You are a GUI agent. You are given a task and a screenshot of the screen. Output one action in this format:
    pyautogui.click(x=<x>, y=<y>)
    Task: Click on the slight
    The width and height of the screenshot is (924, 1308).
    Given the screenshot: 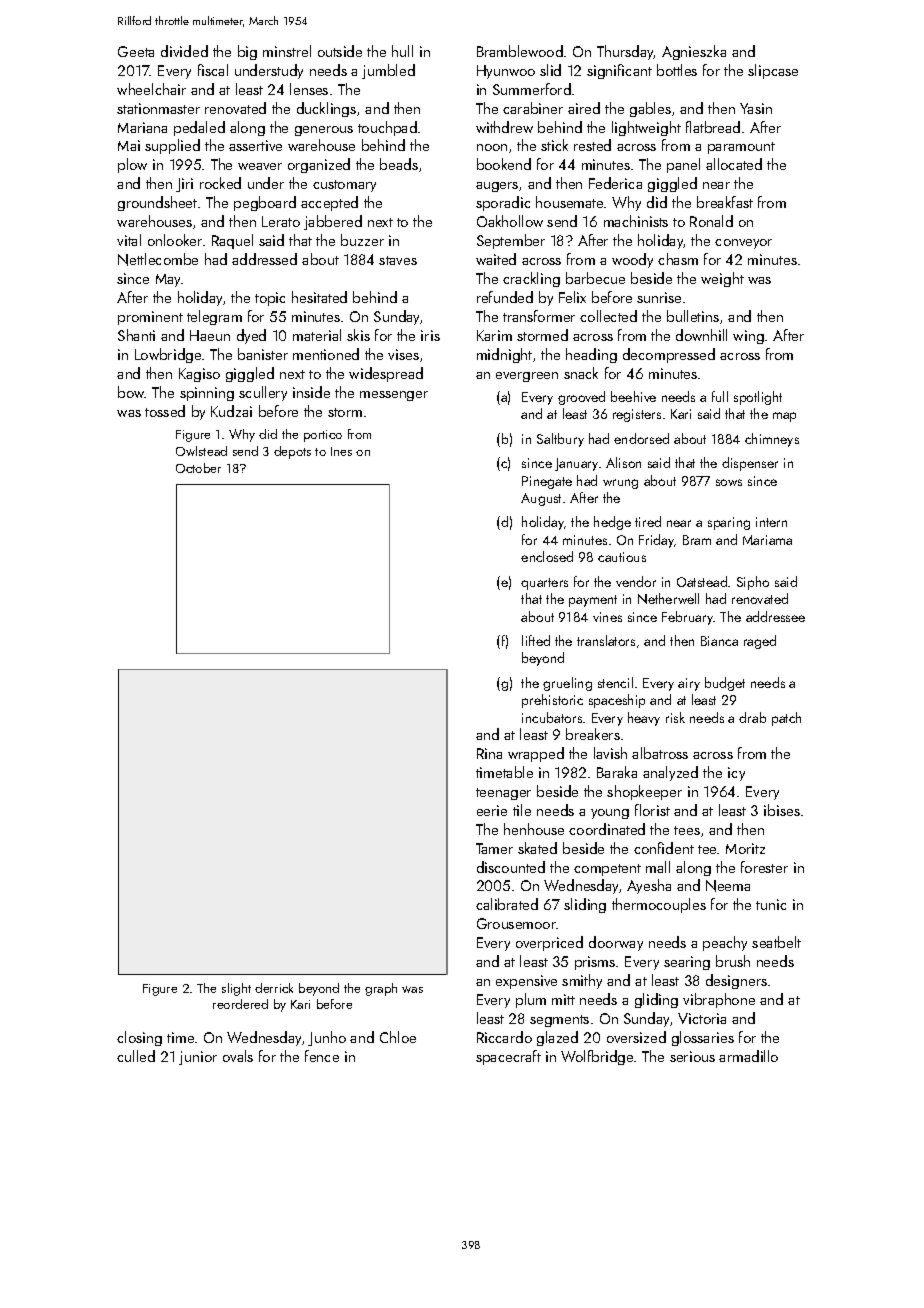 What is the action you would take?
    pyautogui.click(x=236, y=989)
